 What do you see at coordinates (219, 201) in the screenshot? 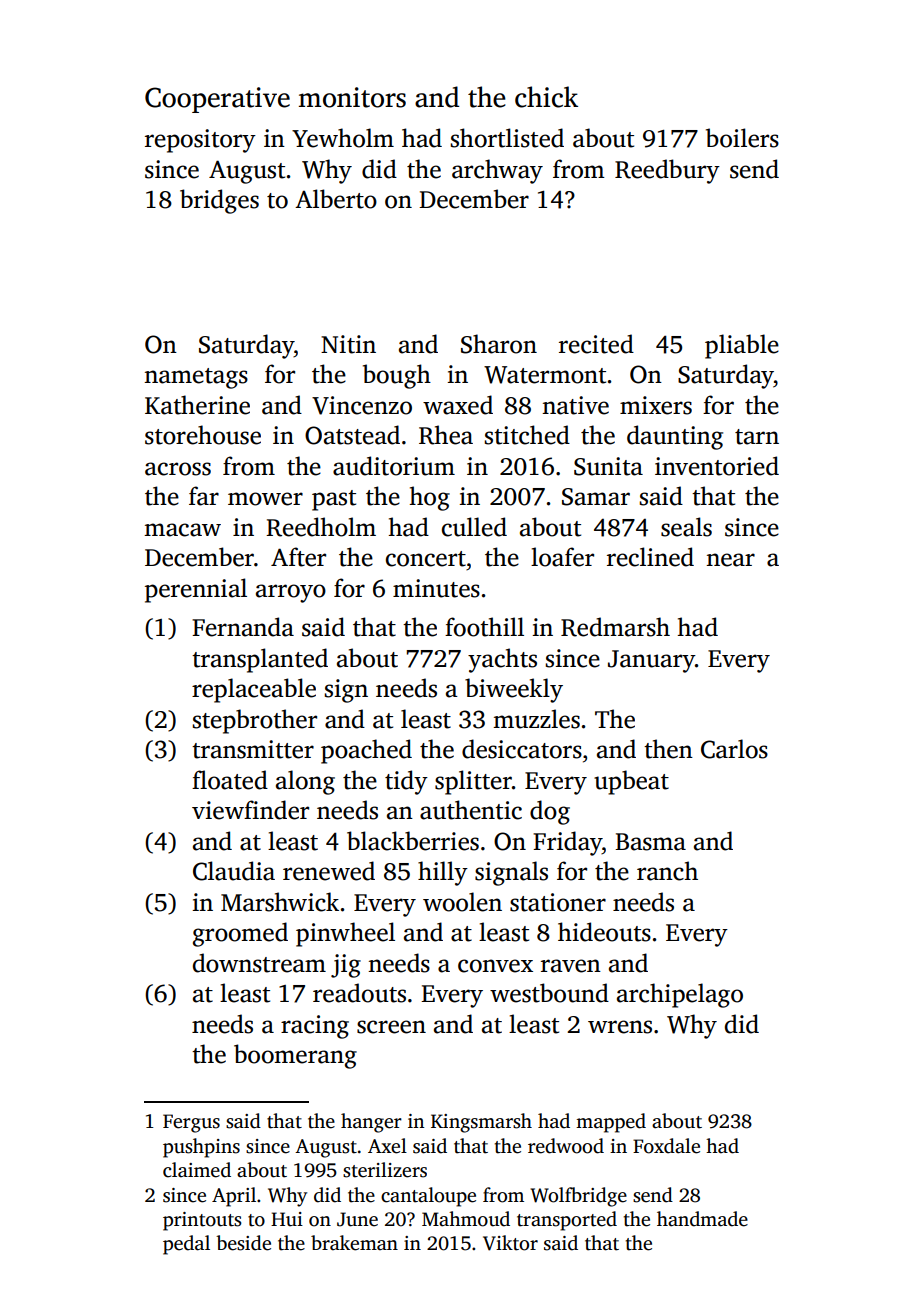
I see `bridges` at bounding box center [219, 201].
